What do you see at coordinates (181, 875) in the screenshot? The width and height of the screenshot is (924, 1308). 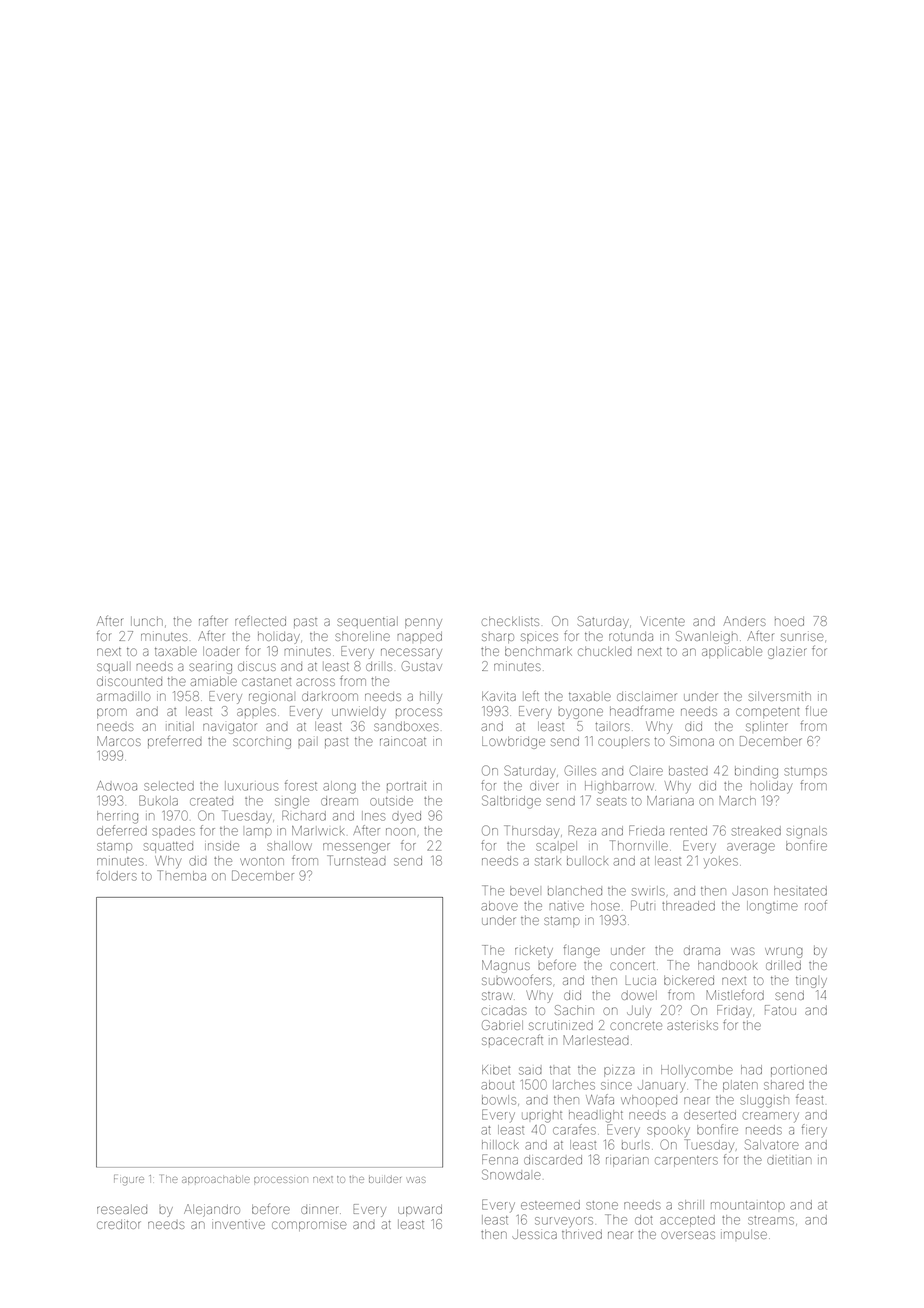 I see `Themba` at bounding box center [181, 875].
